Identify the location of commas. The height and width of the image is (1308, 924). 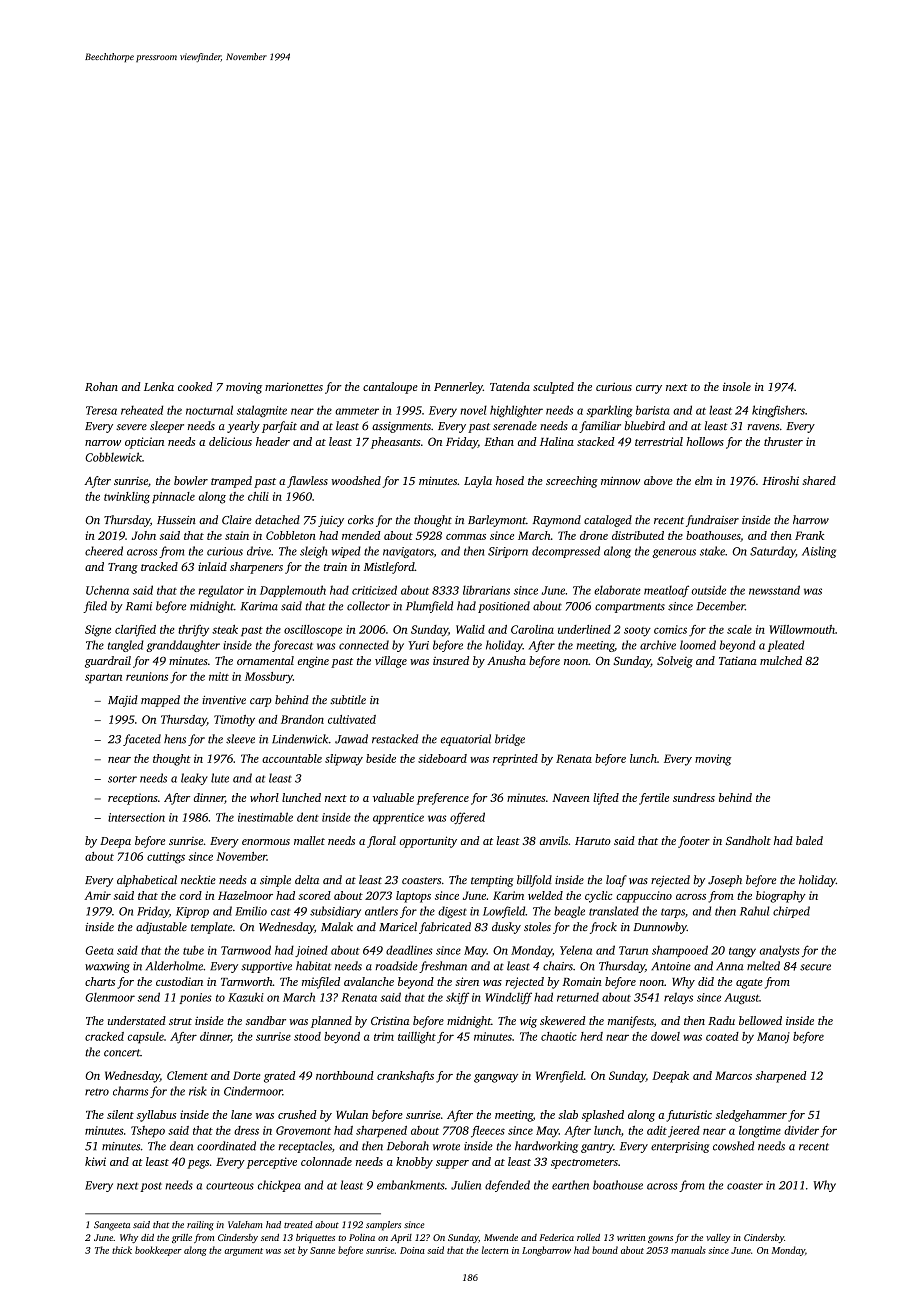
(466, 537).
